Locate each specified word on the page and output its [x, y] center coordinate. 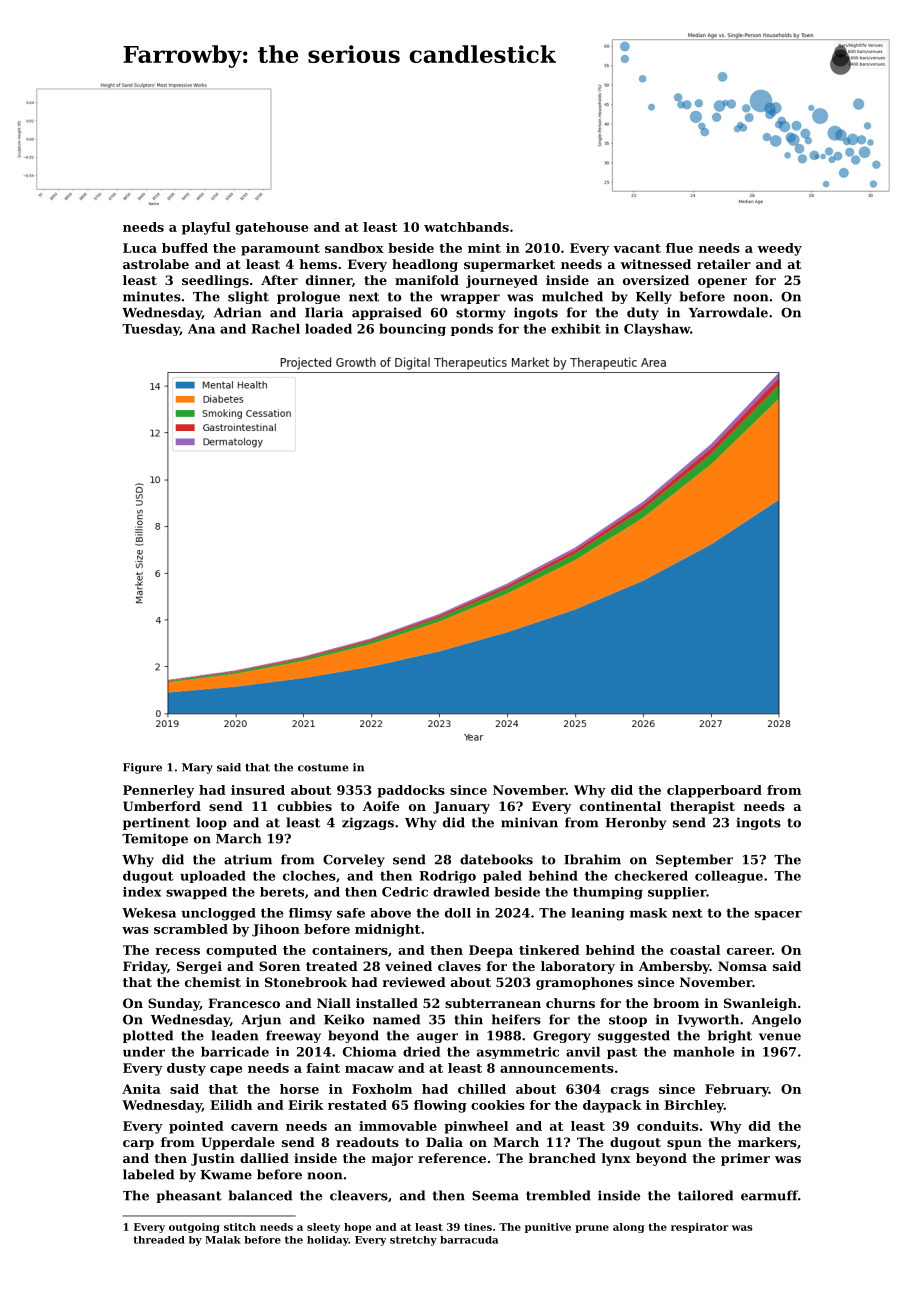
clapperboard [714, 791]
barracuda [469, 1240]
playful [206, 228]
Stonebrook [306, 982]
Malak [223, 1240]
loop [211, 823]
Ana [201, 329]
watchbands [466, 227]
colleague [729, 877]
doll [458, 913]
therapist [702, 807]
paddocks [411, 791]
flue [679, 248]
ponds [472, 330]
